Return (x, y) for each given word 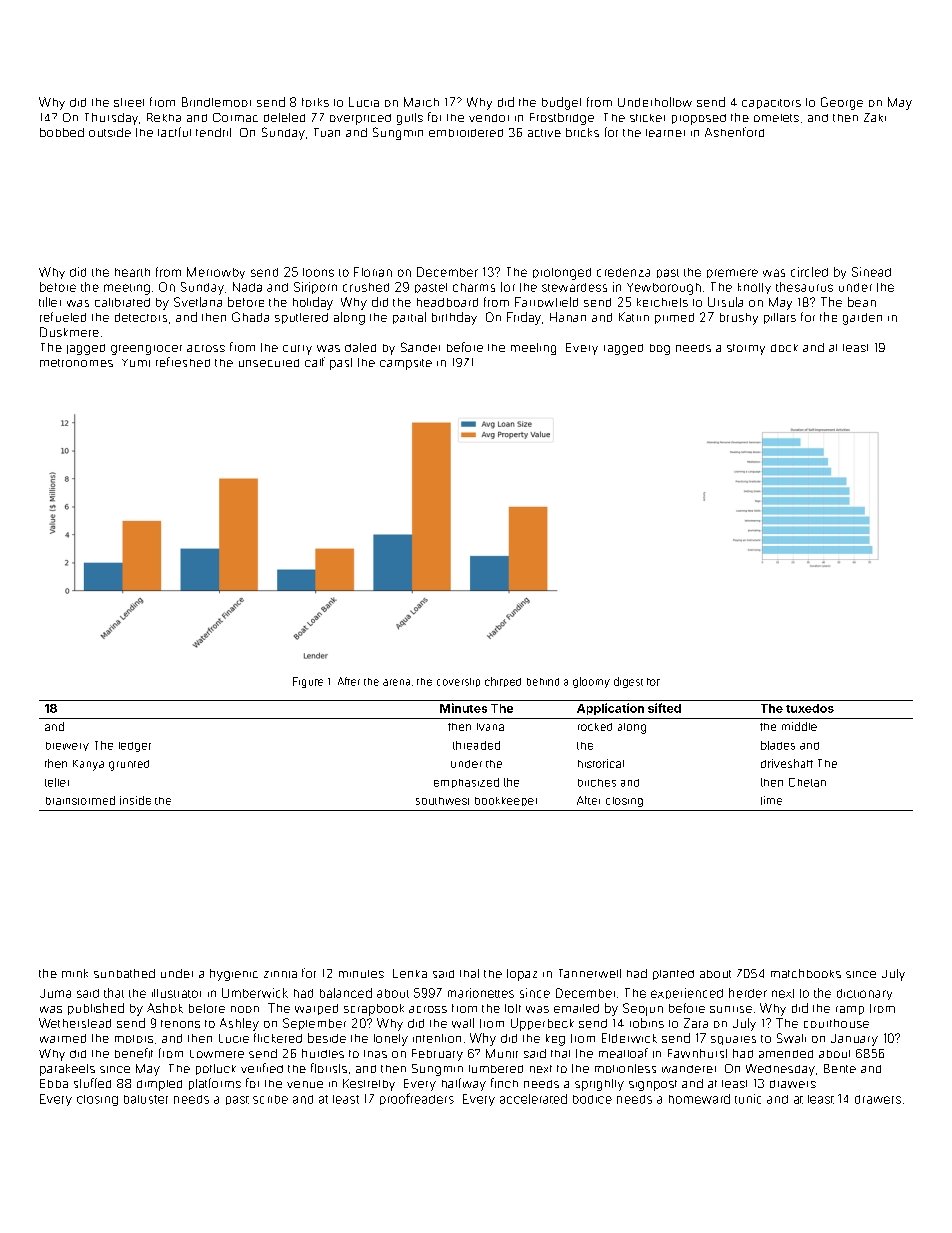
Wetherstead (75, 1023)
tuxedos (810, 708)
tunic (748, 1099)
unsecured (269, 363)
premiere (732, 273)
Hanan (568, 317)
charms (474, 287)
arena (396, 682)
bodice (592, 1099)
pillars (780, 318)
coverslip (458, 682)
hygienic (234, 975)
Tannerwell (590, 973)
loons (318, 272)
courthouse (836, 1023)
